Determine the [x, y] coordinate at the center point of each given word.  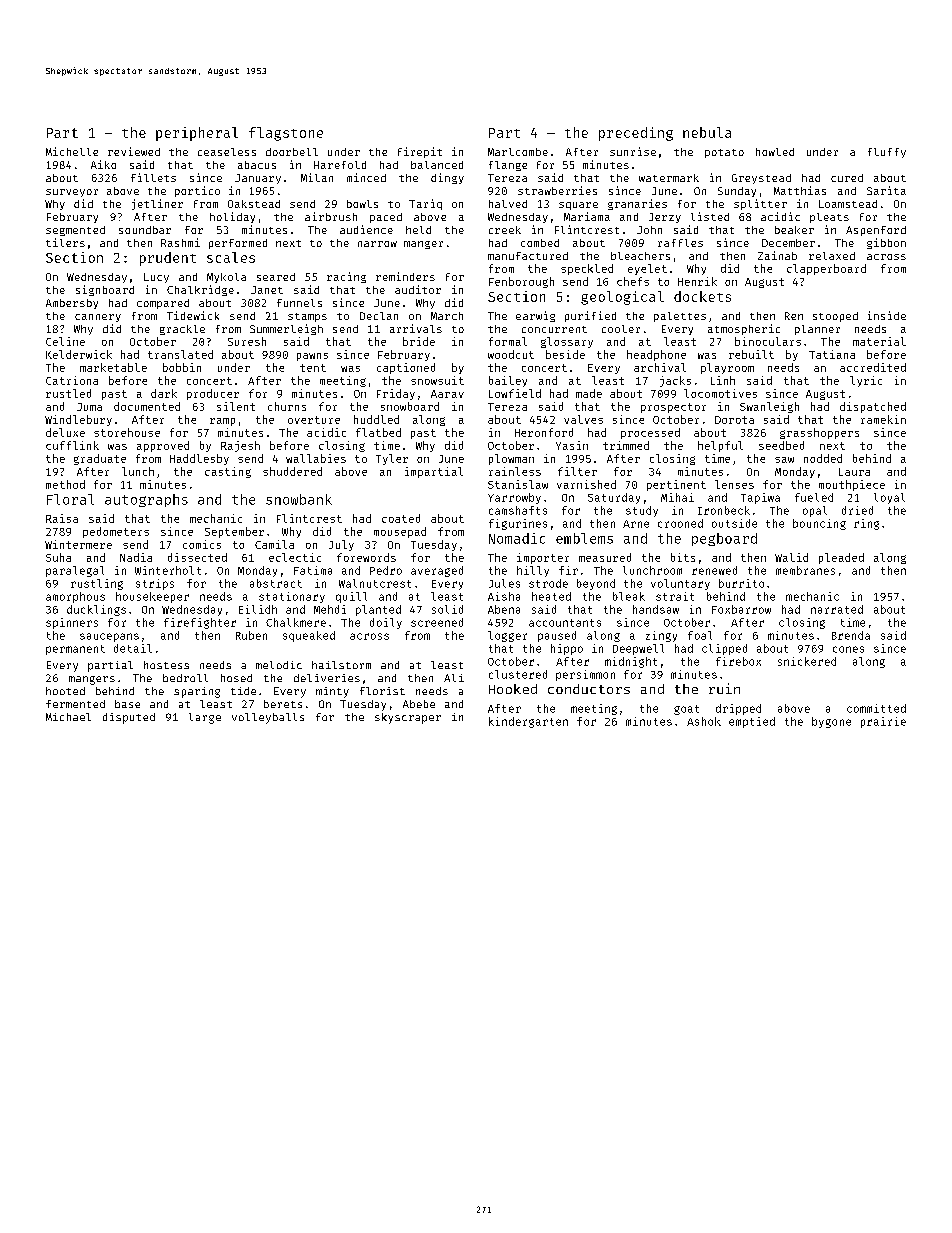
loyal [889, 498]
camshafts [518, 510]
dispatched [873, 407]
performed [238, 244]
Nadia [136, 557]
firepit [420, 152]
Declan [379, 316]
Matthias [800, 190]
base [127, 704]
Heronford [544, 432]
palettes [680, 317]
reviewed [134, 151]
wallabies [316, 458]
